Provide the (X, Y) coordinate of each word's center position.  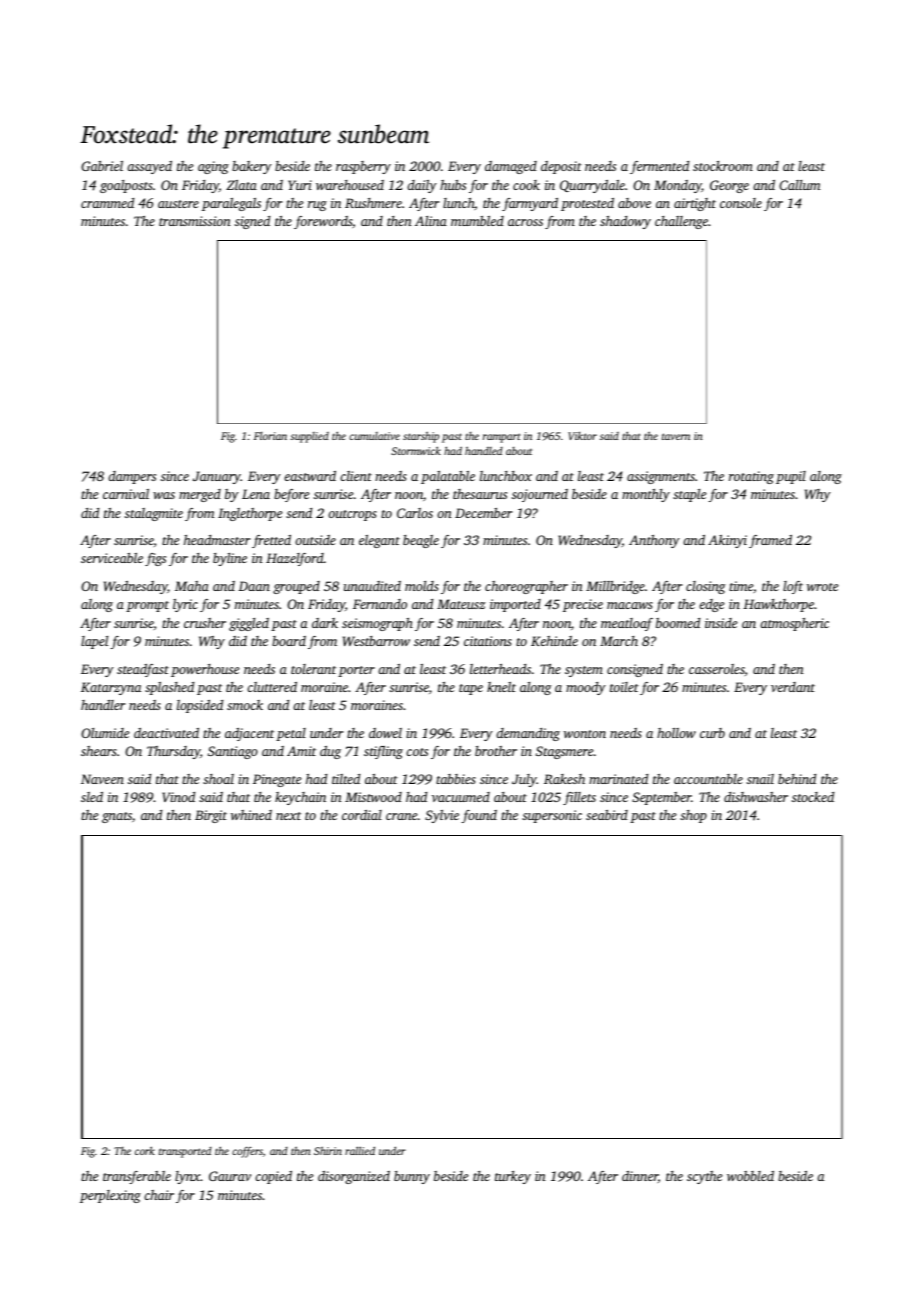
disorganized (354, 1177)
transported (185, 1152)
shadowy (625, 222)
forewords (323, 222)
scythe (704, 1177)
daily (422, 186)
